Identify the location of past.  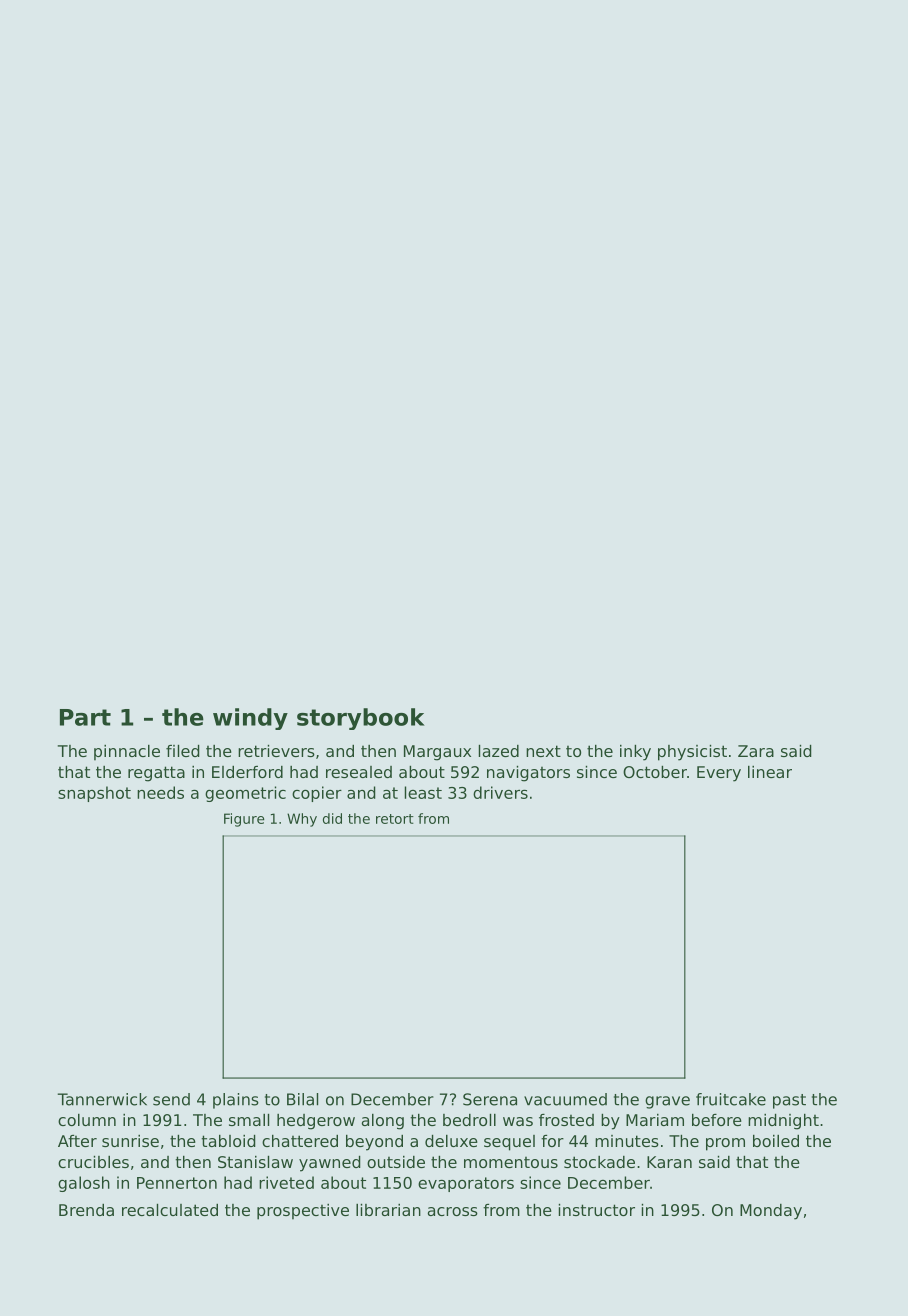
(789, 1101).
